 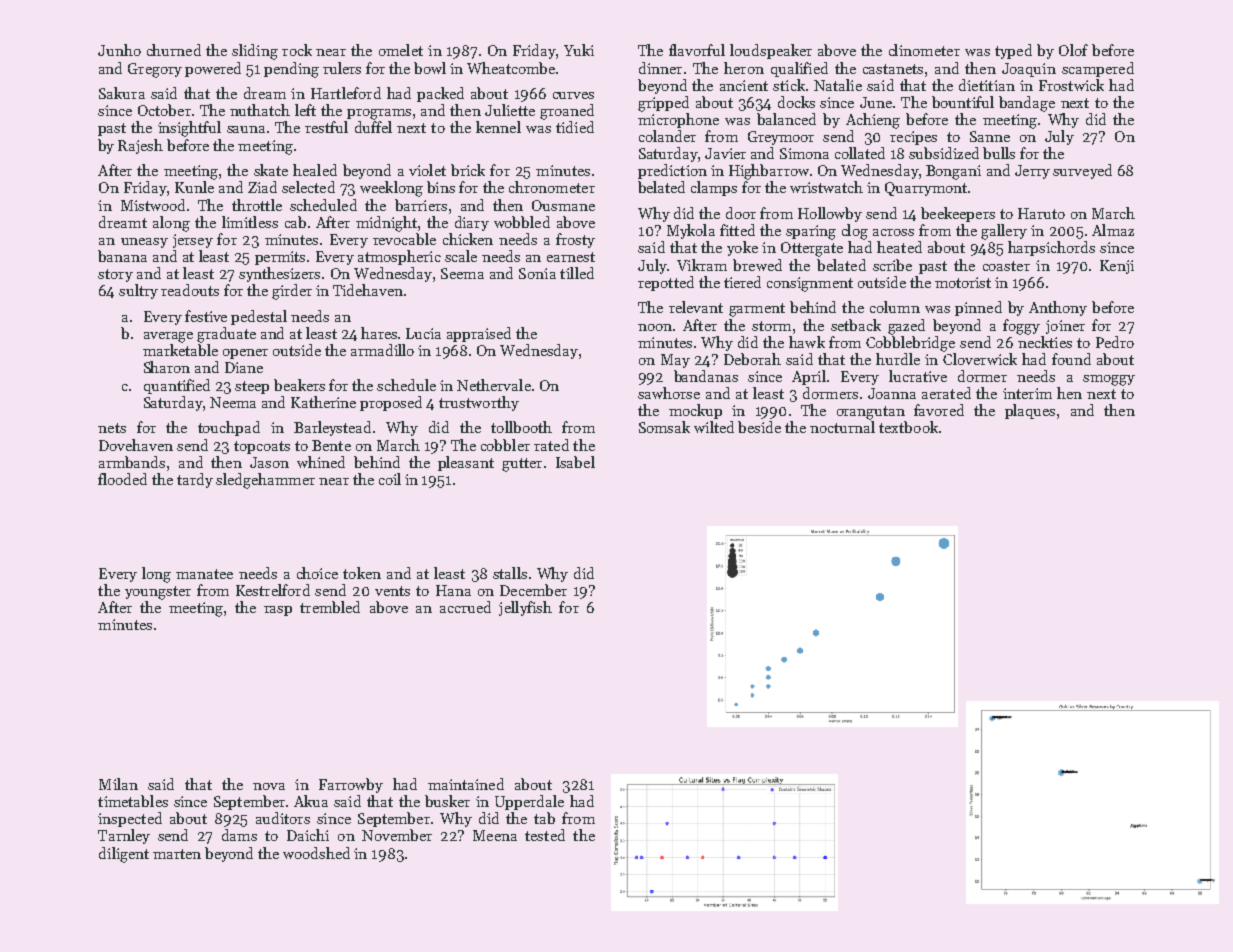 I want to click on Hartleford, so click(x=346, y=93).
